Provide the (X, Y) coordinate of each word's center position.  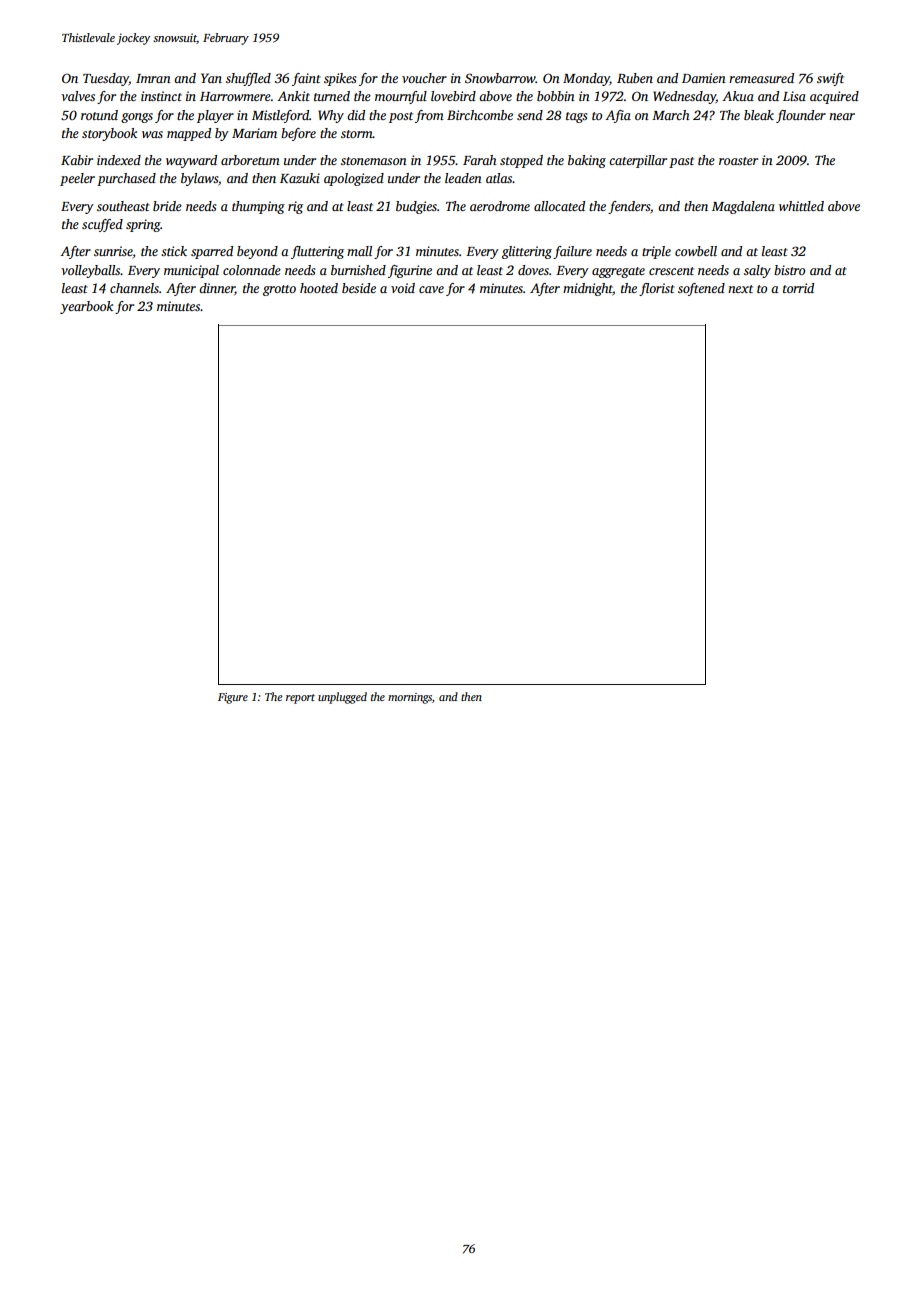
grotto (279, 290)
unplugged (342, 698)
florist (657, 289)
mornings (410, 698)
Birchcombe (480, 115)
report (300, 699)
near (842, 116)
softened (701, 289)
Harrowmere (235, 96)
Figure (233, 698)
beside (359, 288)
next (740, 289)
